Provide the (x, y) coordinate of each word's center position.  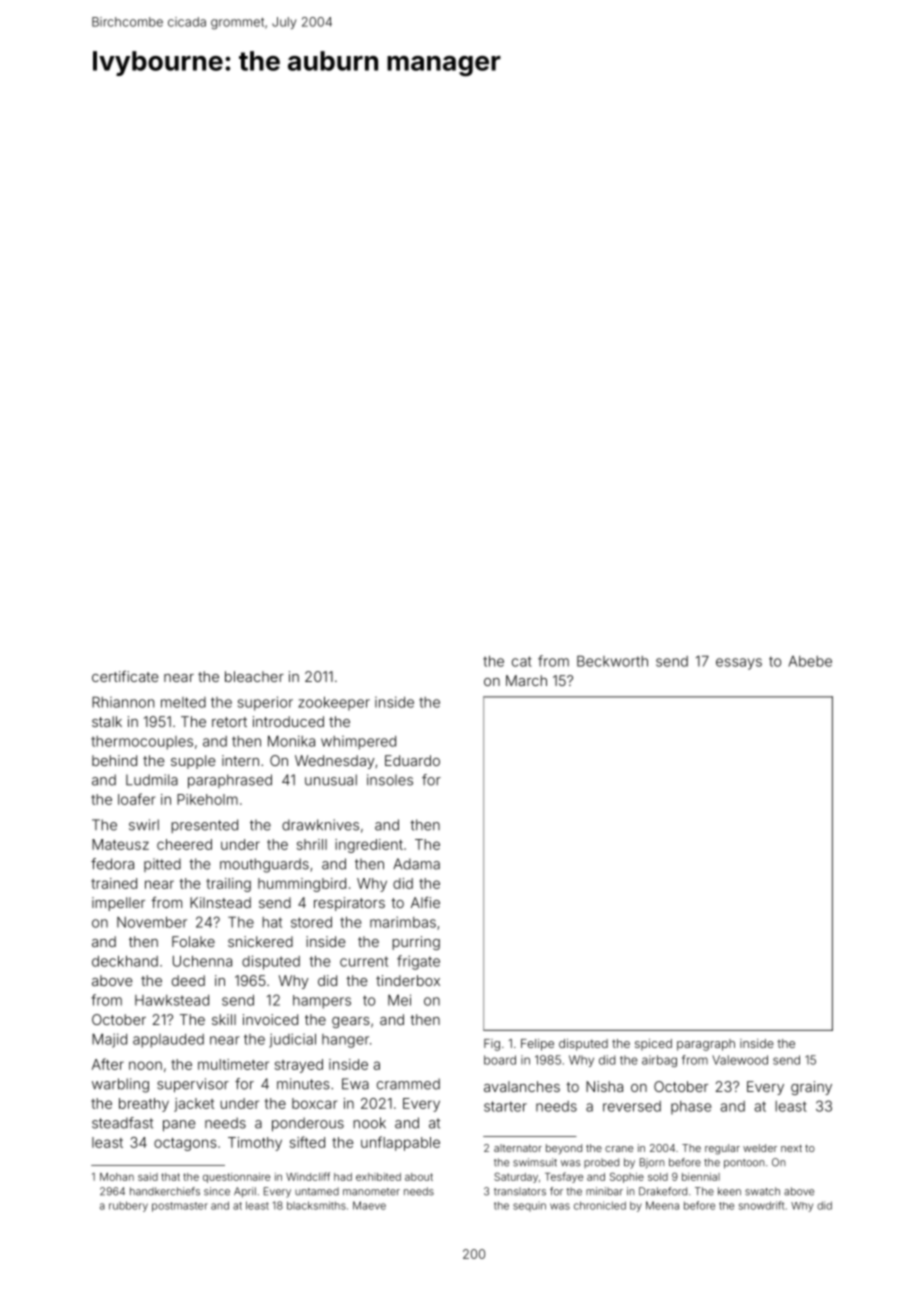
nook (369, 1123)
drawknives (320, 825)
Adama (416, 864)
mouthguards (264, 865)
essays (739, 664)
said (148, 1177)
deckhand (125, 961)
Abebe (810, 661)
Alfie (425, 902)
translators (520, 1191)
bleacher (254, 676)
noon (145, 1065)
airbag (659, 1061)
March (526, 680)
